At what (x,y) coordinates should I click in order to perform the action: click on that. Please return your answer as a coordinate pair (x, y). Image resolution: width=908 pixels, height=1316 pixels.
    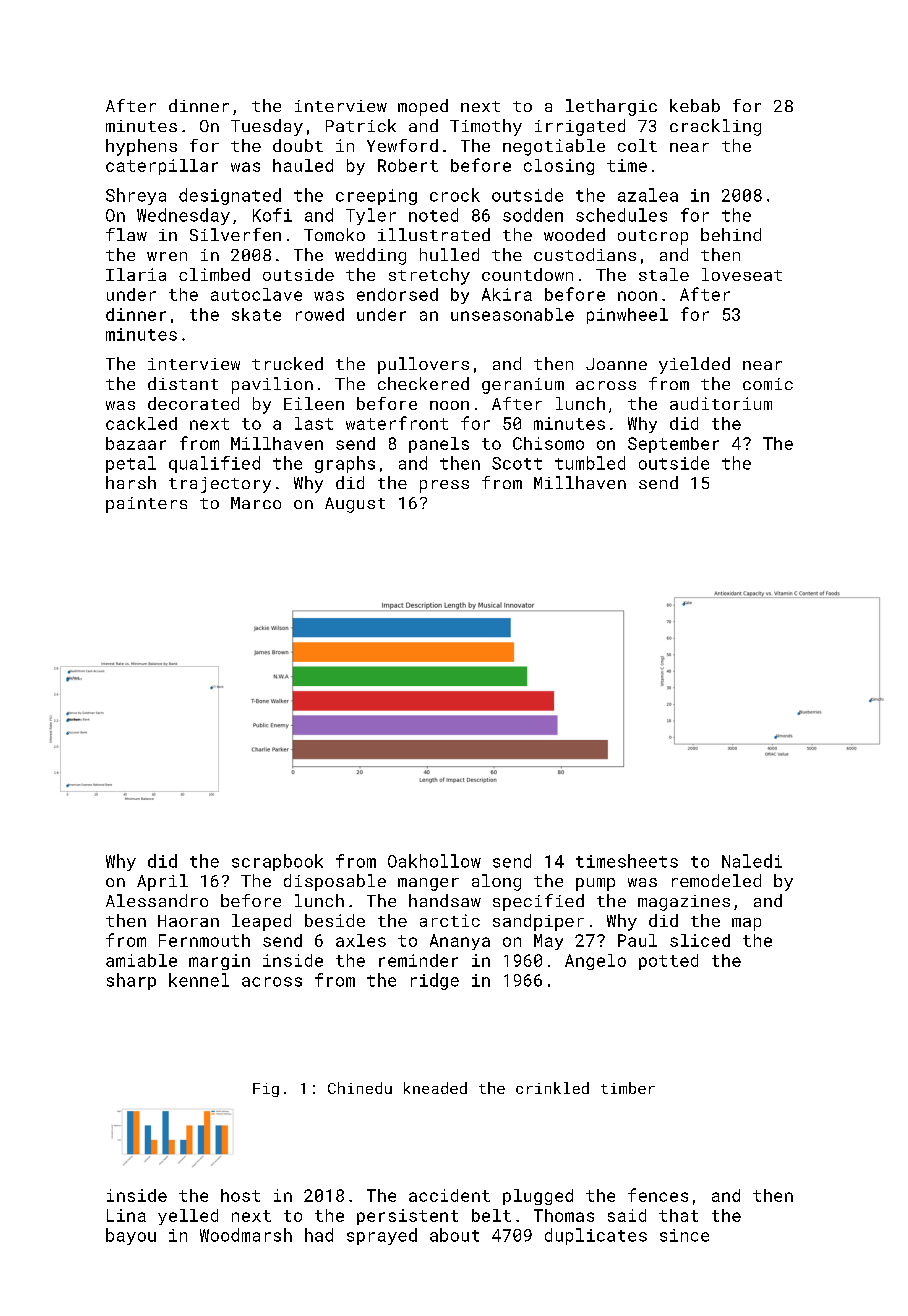
    Looking at the image, I should click on (678, 1215).
